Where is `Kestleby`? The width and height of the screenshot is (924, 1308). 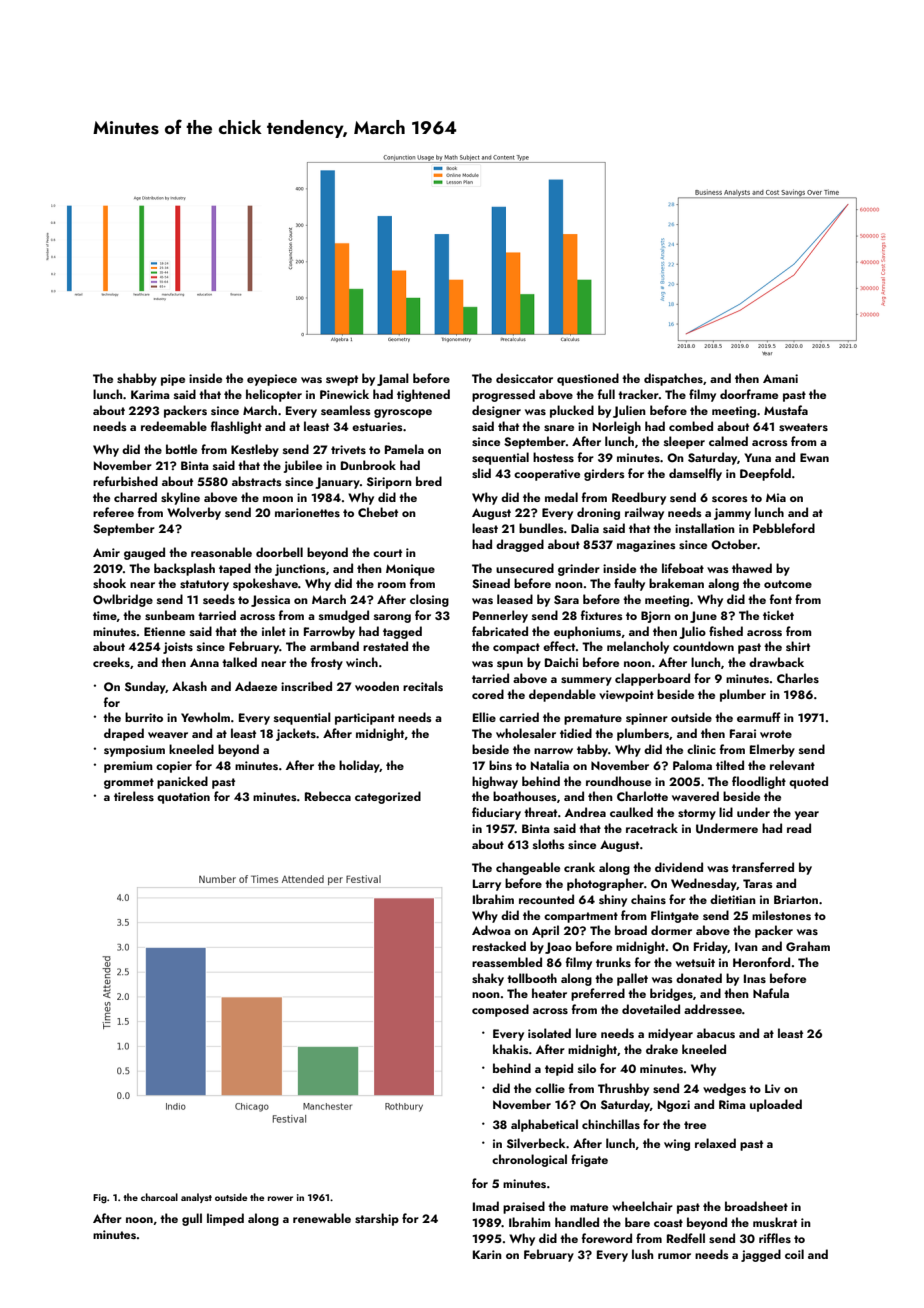 Kestleby is located at coordinates (255, 450).
